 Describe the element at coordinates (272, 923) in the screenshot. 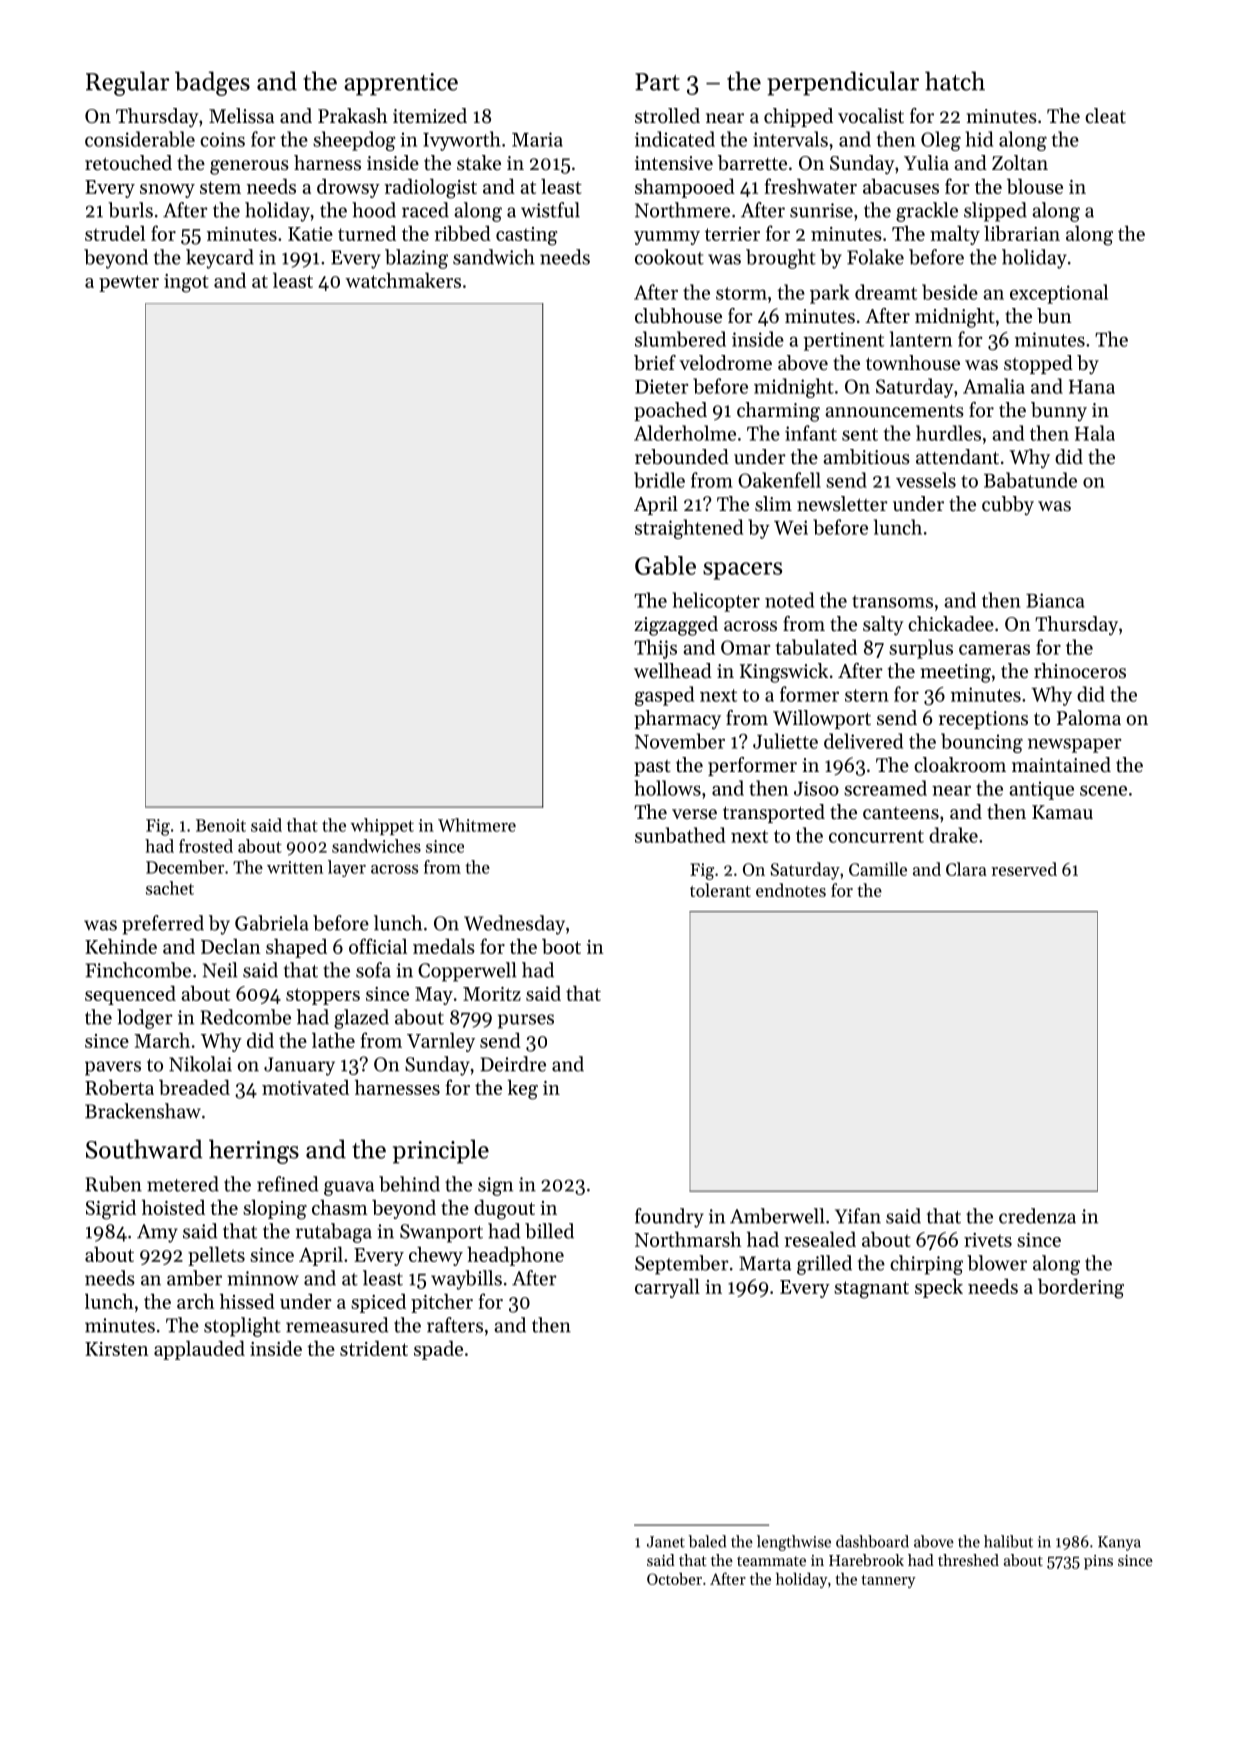

I see `Gabriela` at that location.
